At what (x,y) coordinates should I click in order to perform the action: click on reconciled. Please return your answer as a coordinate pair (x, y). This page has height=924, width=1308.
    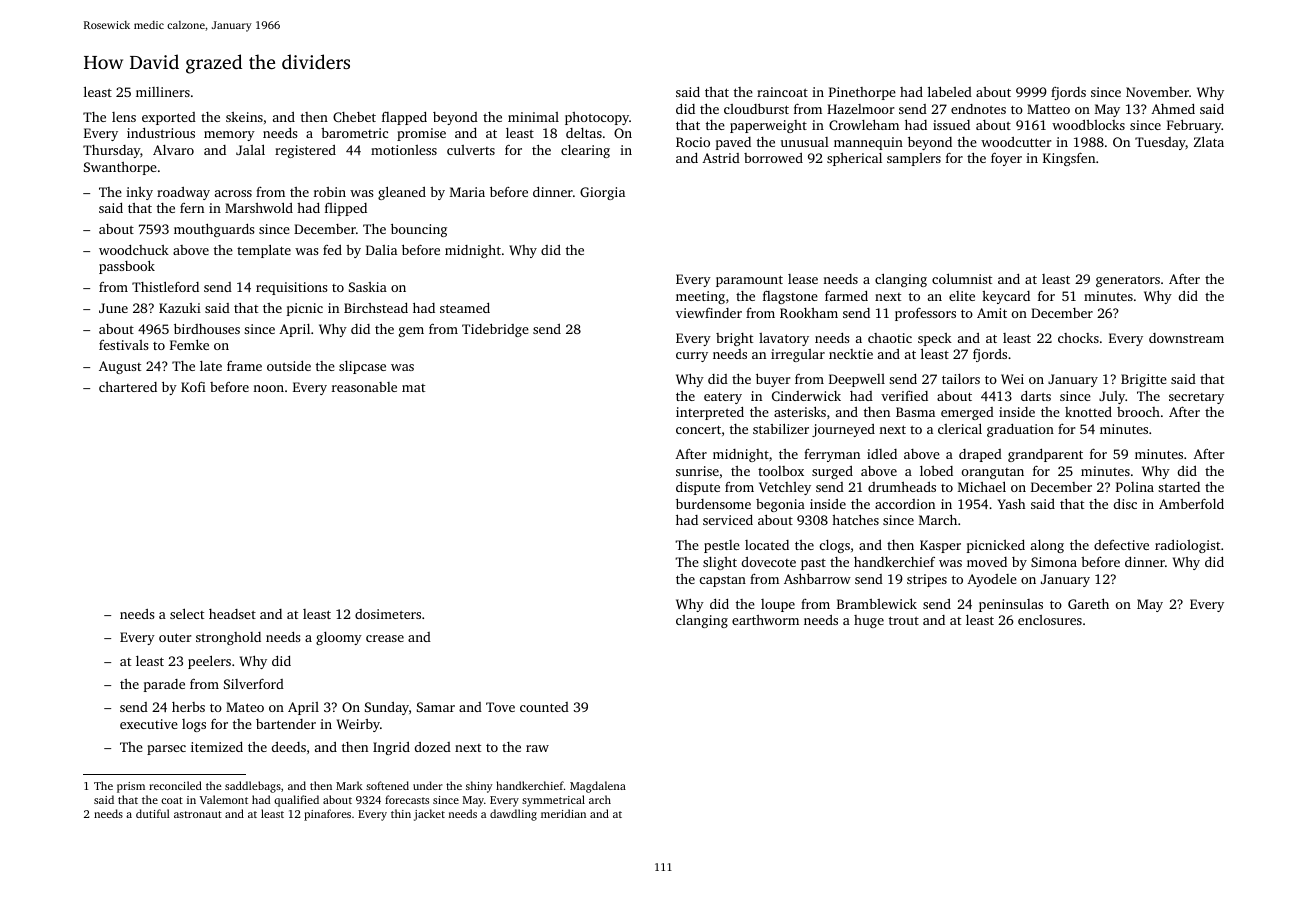
    Looking at the image, I should click on (175, 785).
